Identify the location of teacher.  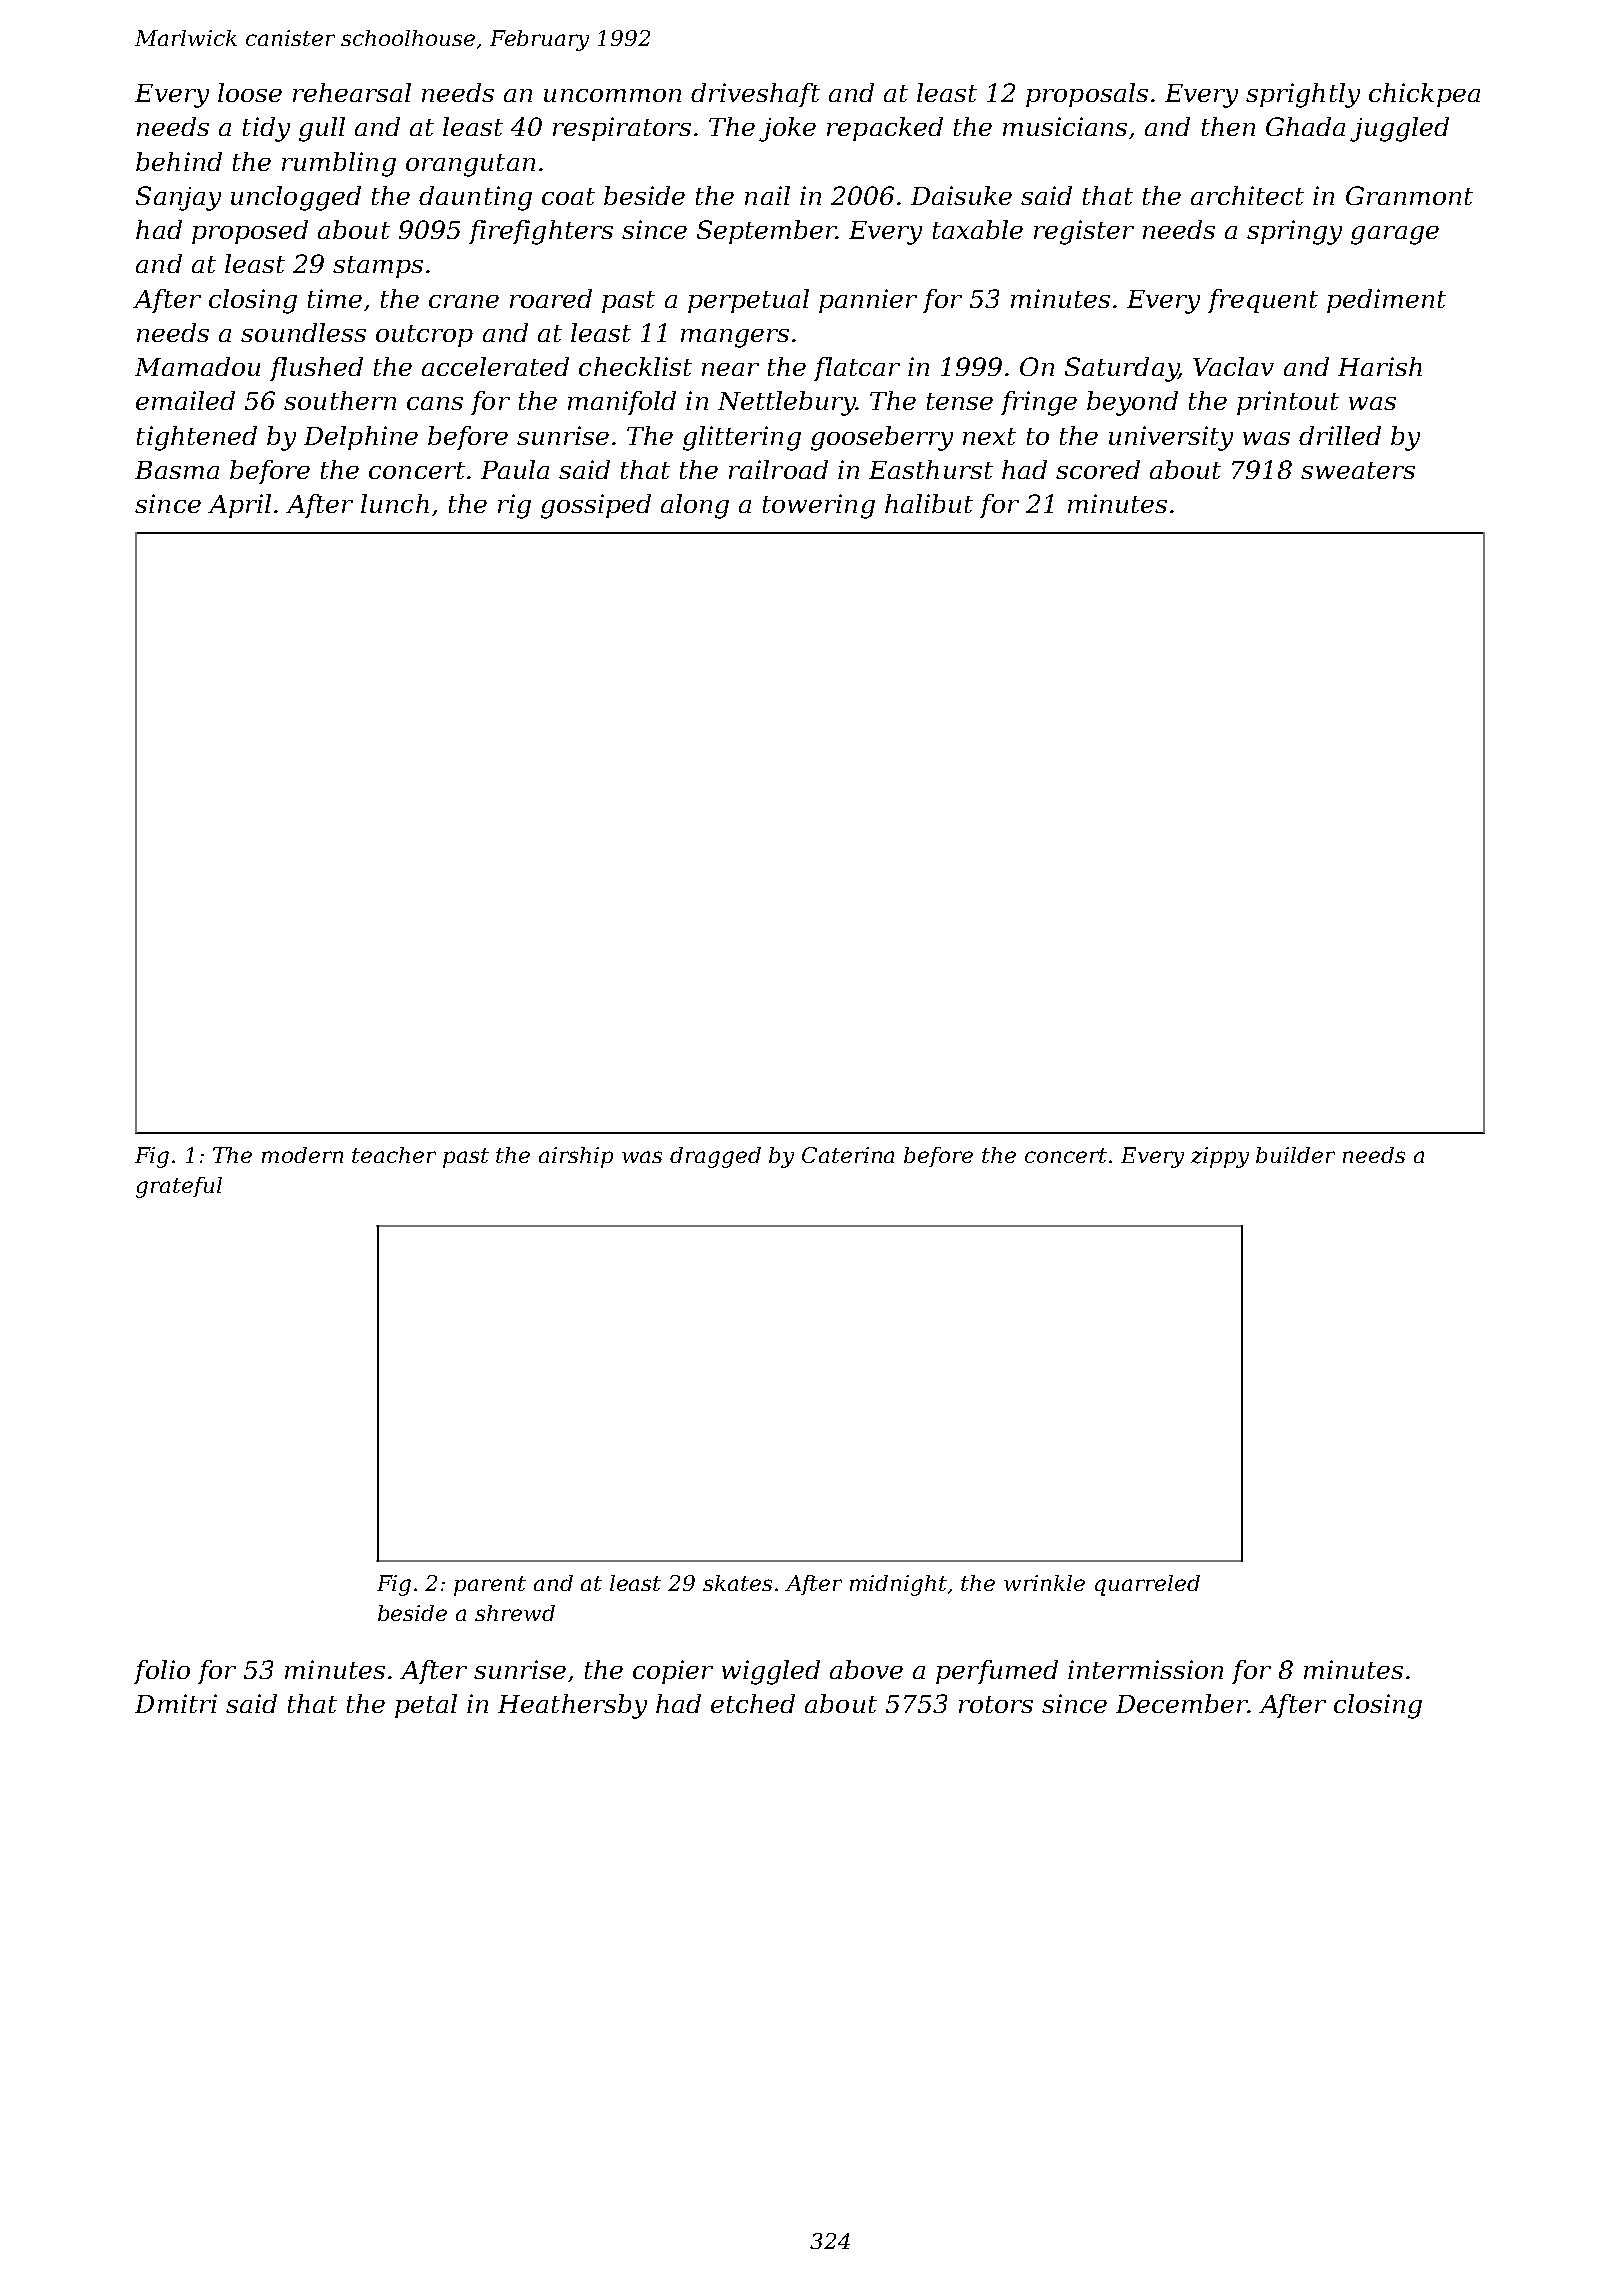
(394, 1155).
